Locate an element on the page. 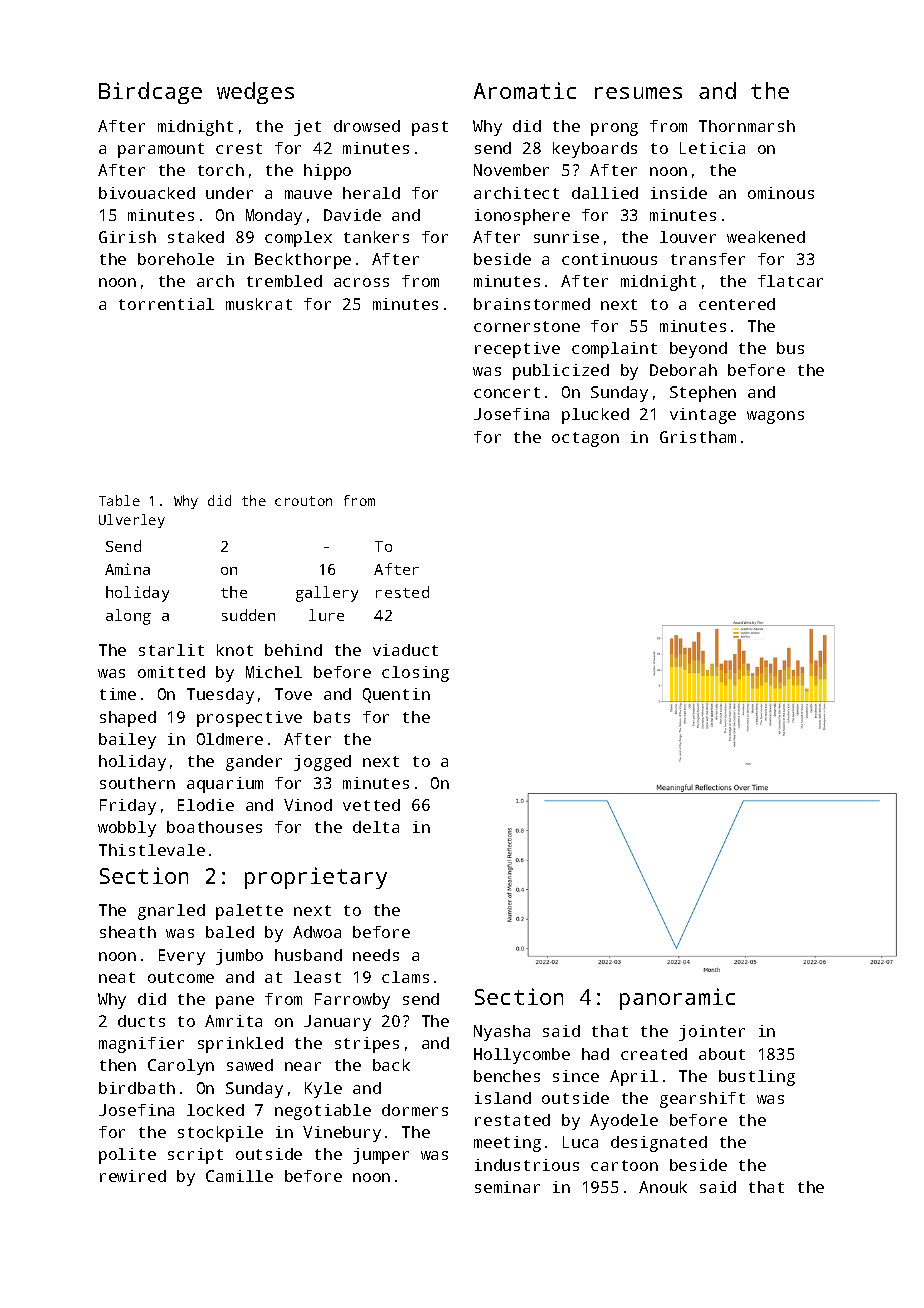 The height and width of the image is (1308, 924). Aromatic is located at coordinates (525, 90).
